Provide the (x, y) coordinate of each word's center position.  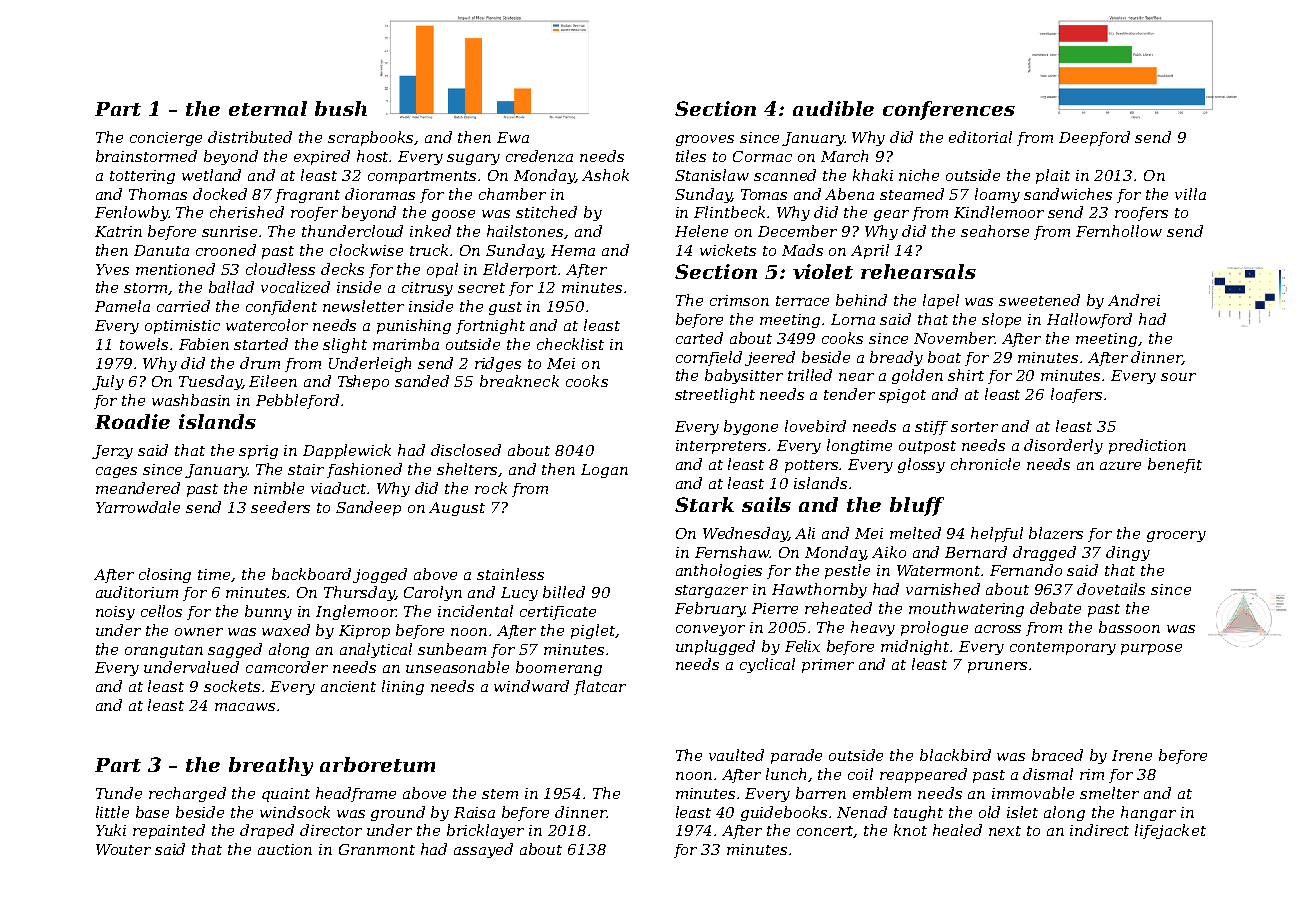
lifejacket (1170, 831)
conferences (949, 110)
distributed (250, 137)
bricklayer (485, 831)
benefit (1175, 465)
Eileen (273, 381)
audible (833, 108)
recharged (187, 794)
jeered (770, 358)
